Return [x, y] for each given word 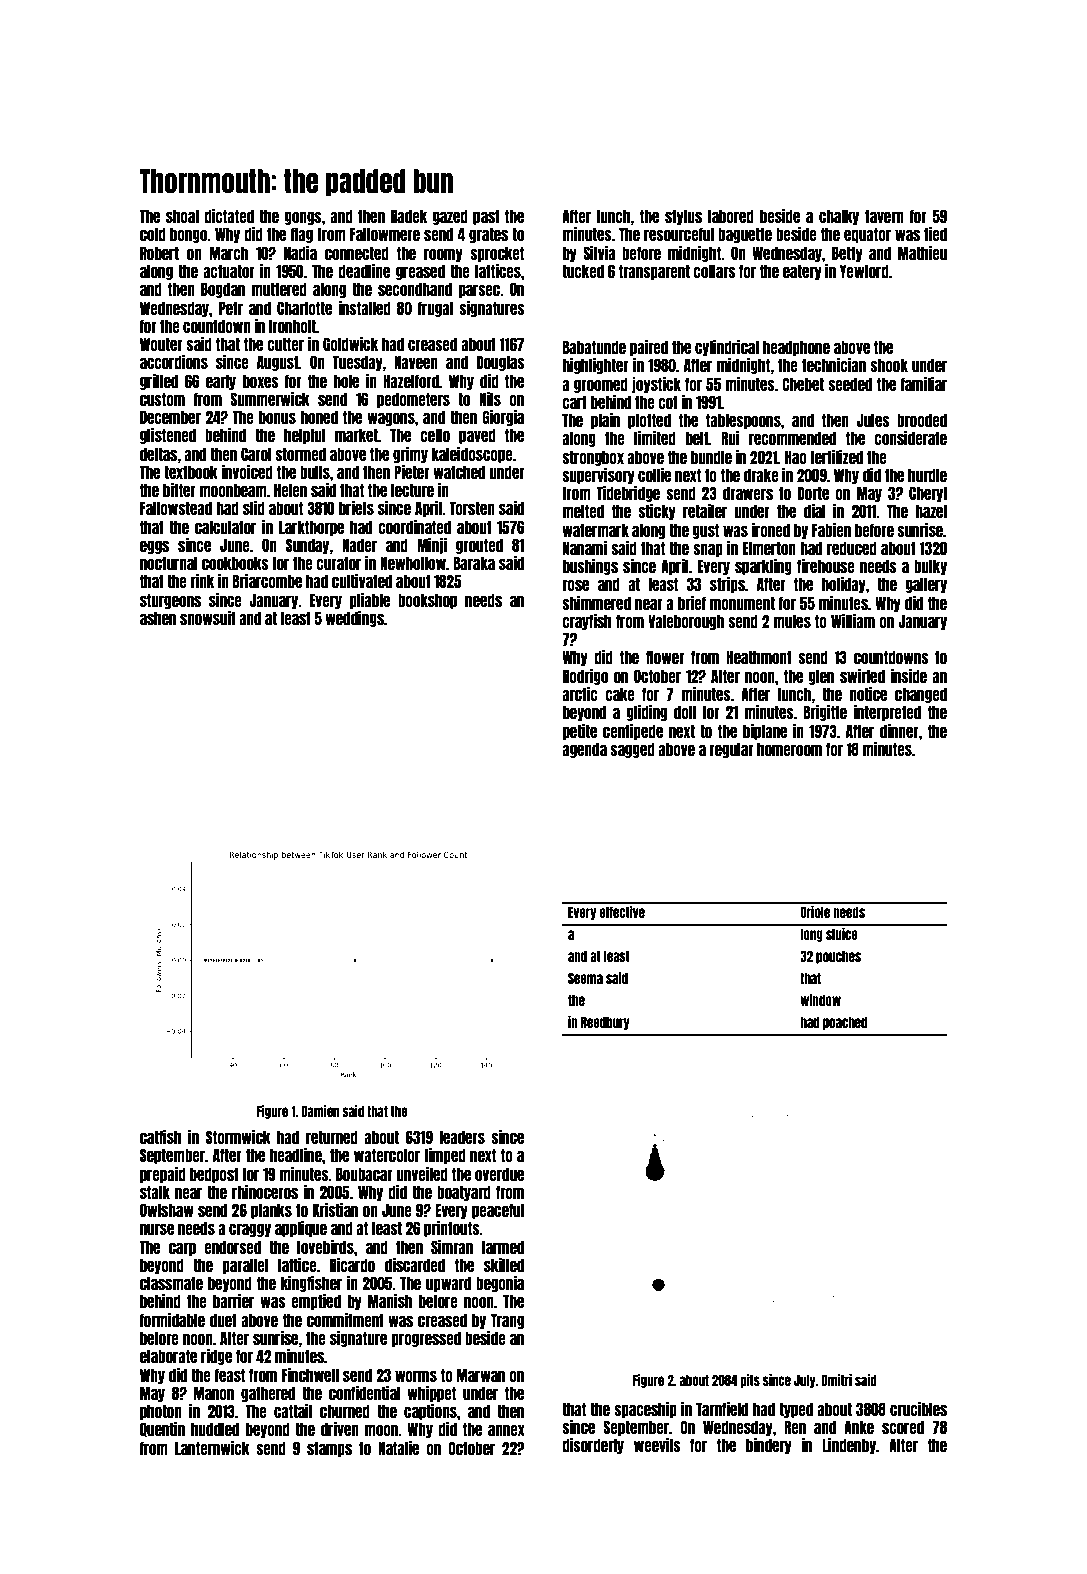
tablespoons [743, 421]
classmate [171, 1283]
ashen [158, 618]
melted [583, 511]
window [820, 1000]
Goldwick [350, 344]
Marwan [481, 1375]
